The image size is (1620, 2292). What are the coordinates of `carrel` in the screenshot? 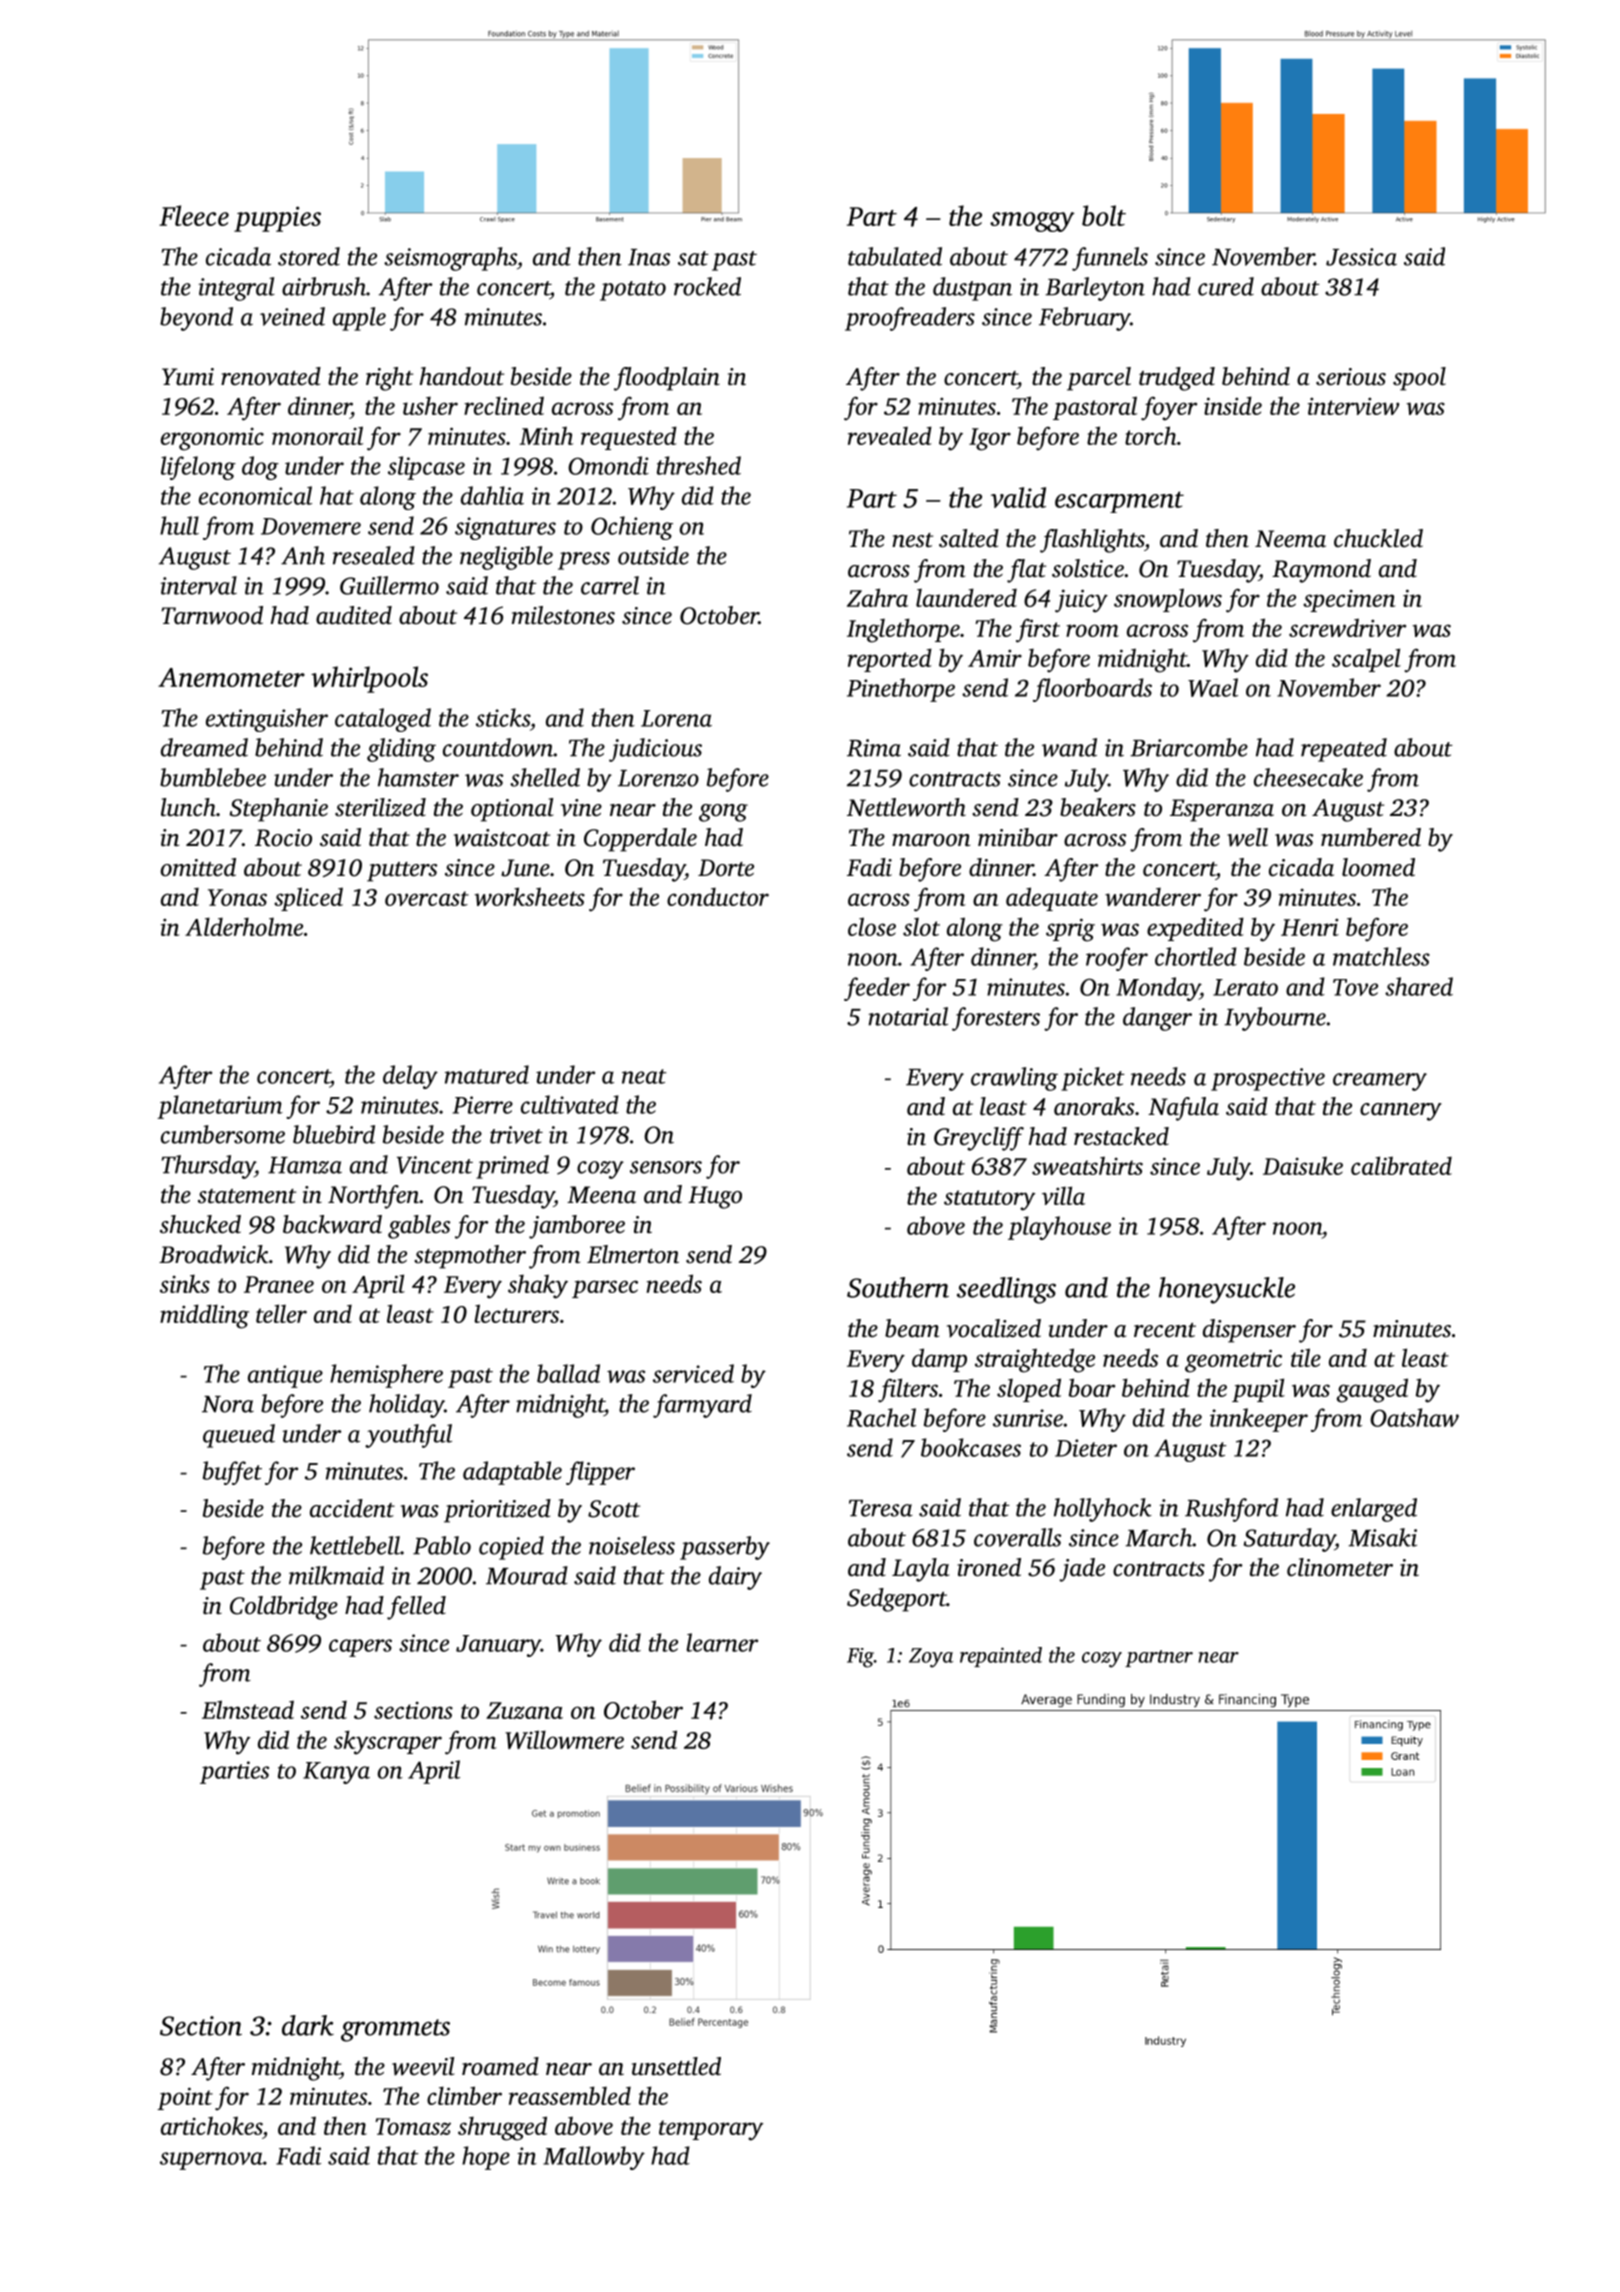 It's located at (610, 585).
